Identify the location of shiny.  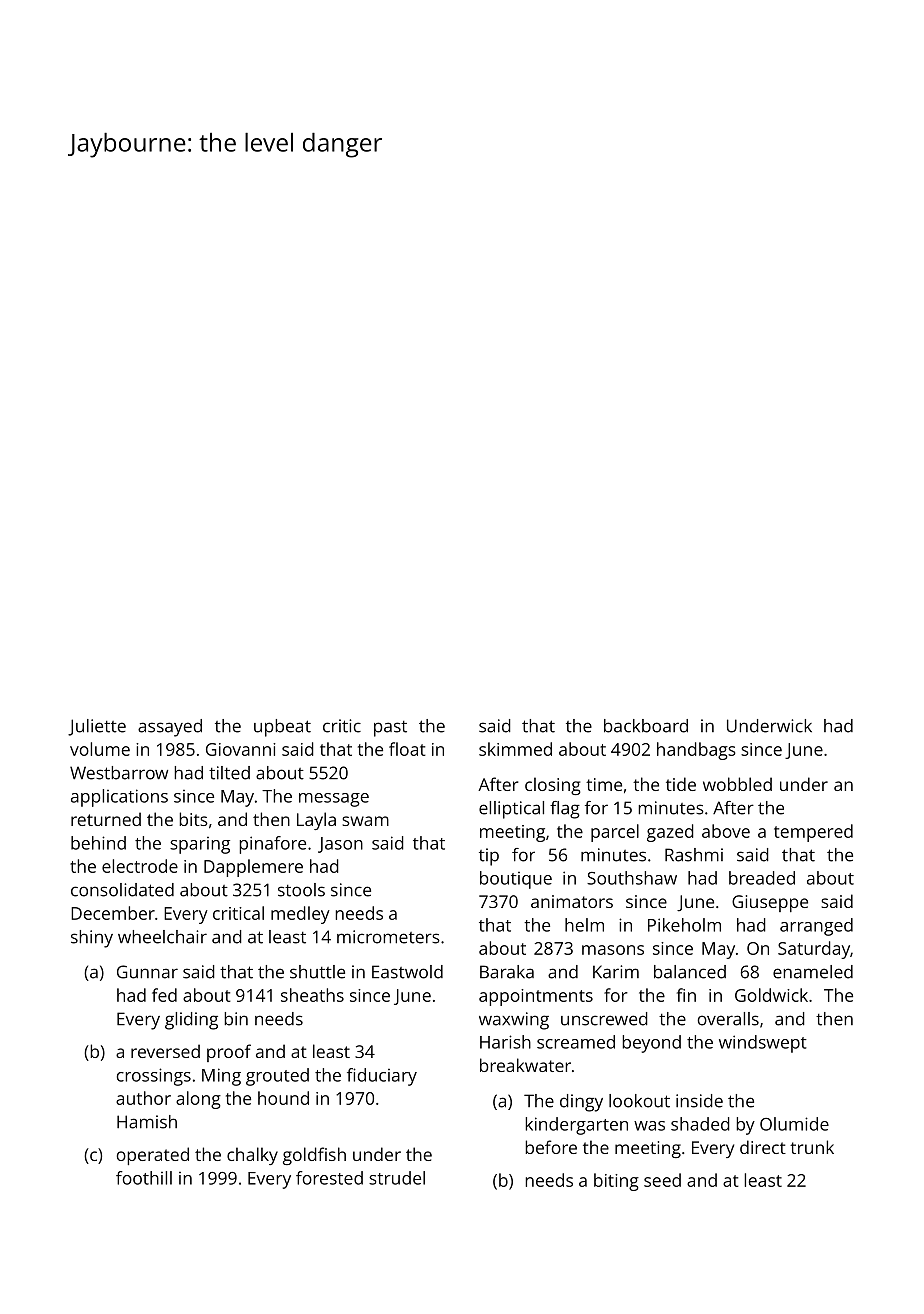
(92, 939).
